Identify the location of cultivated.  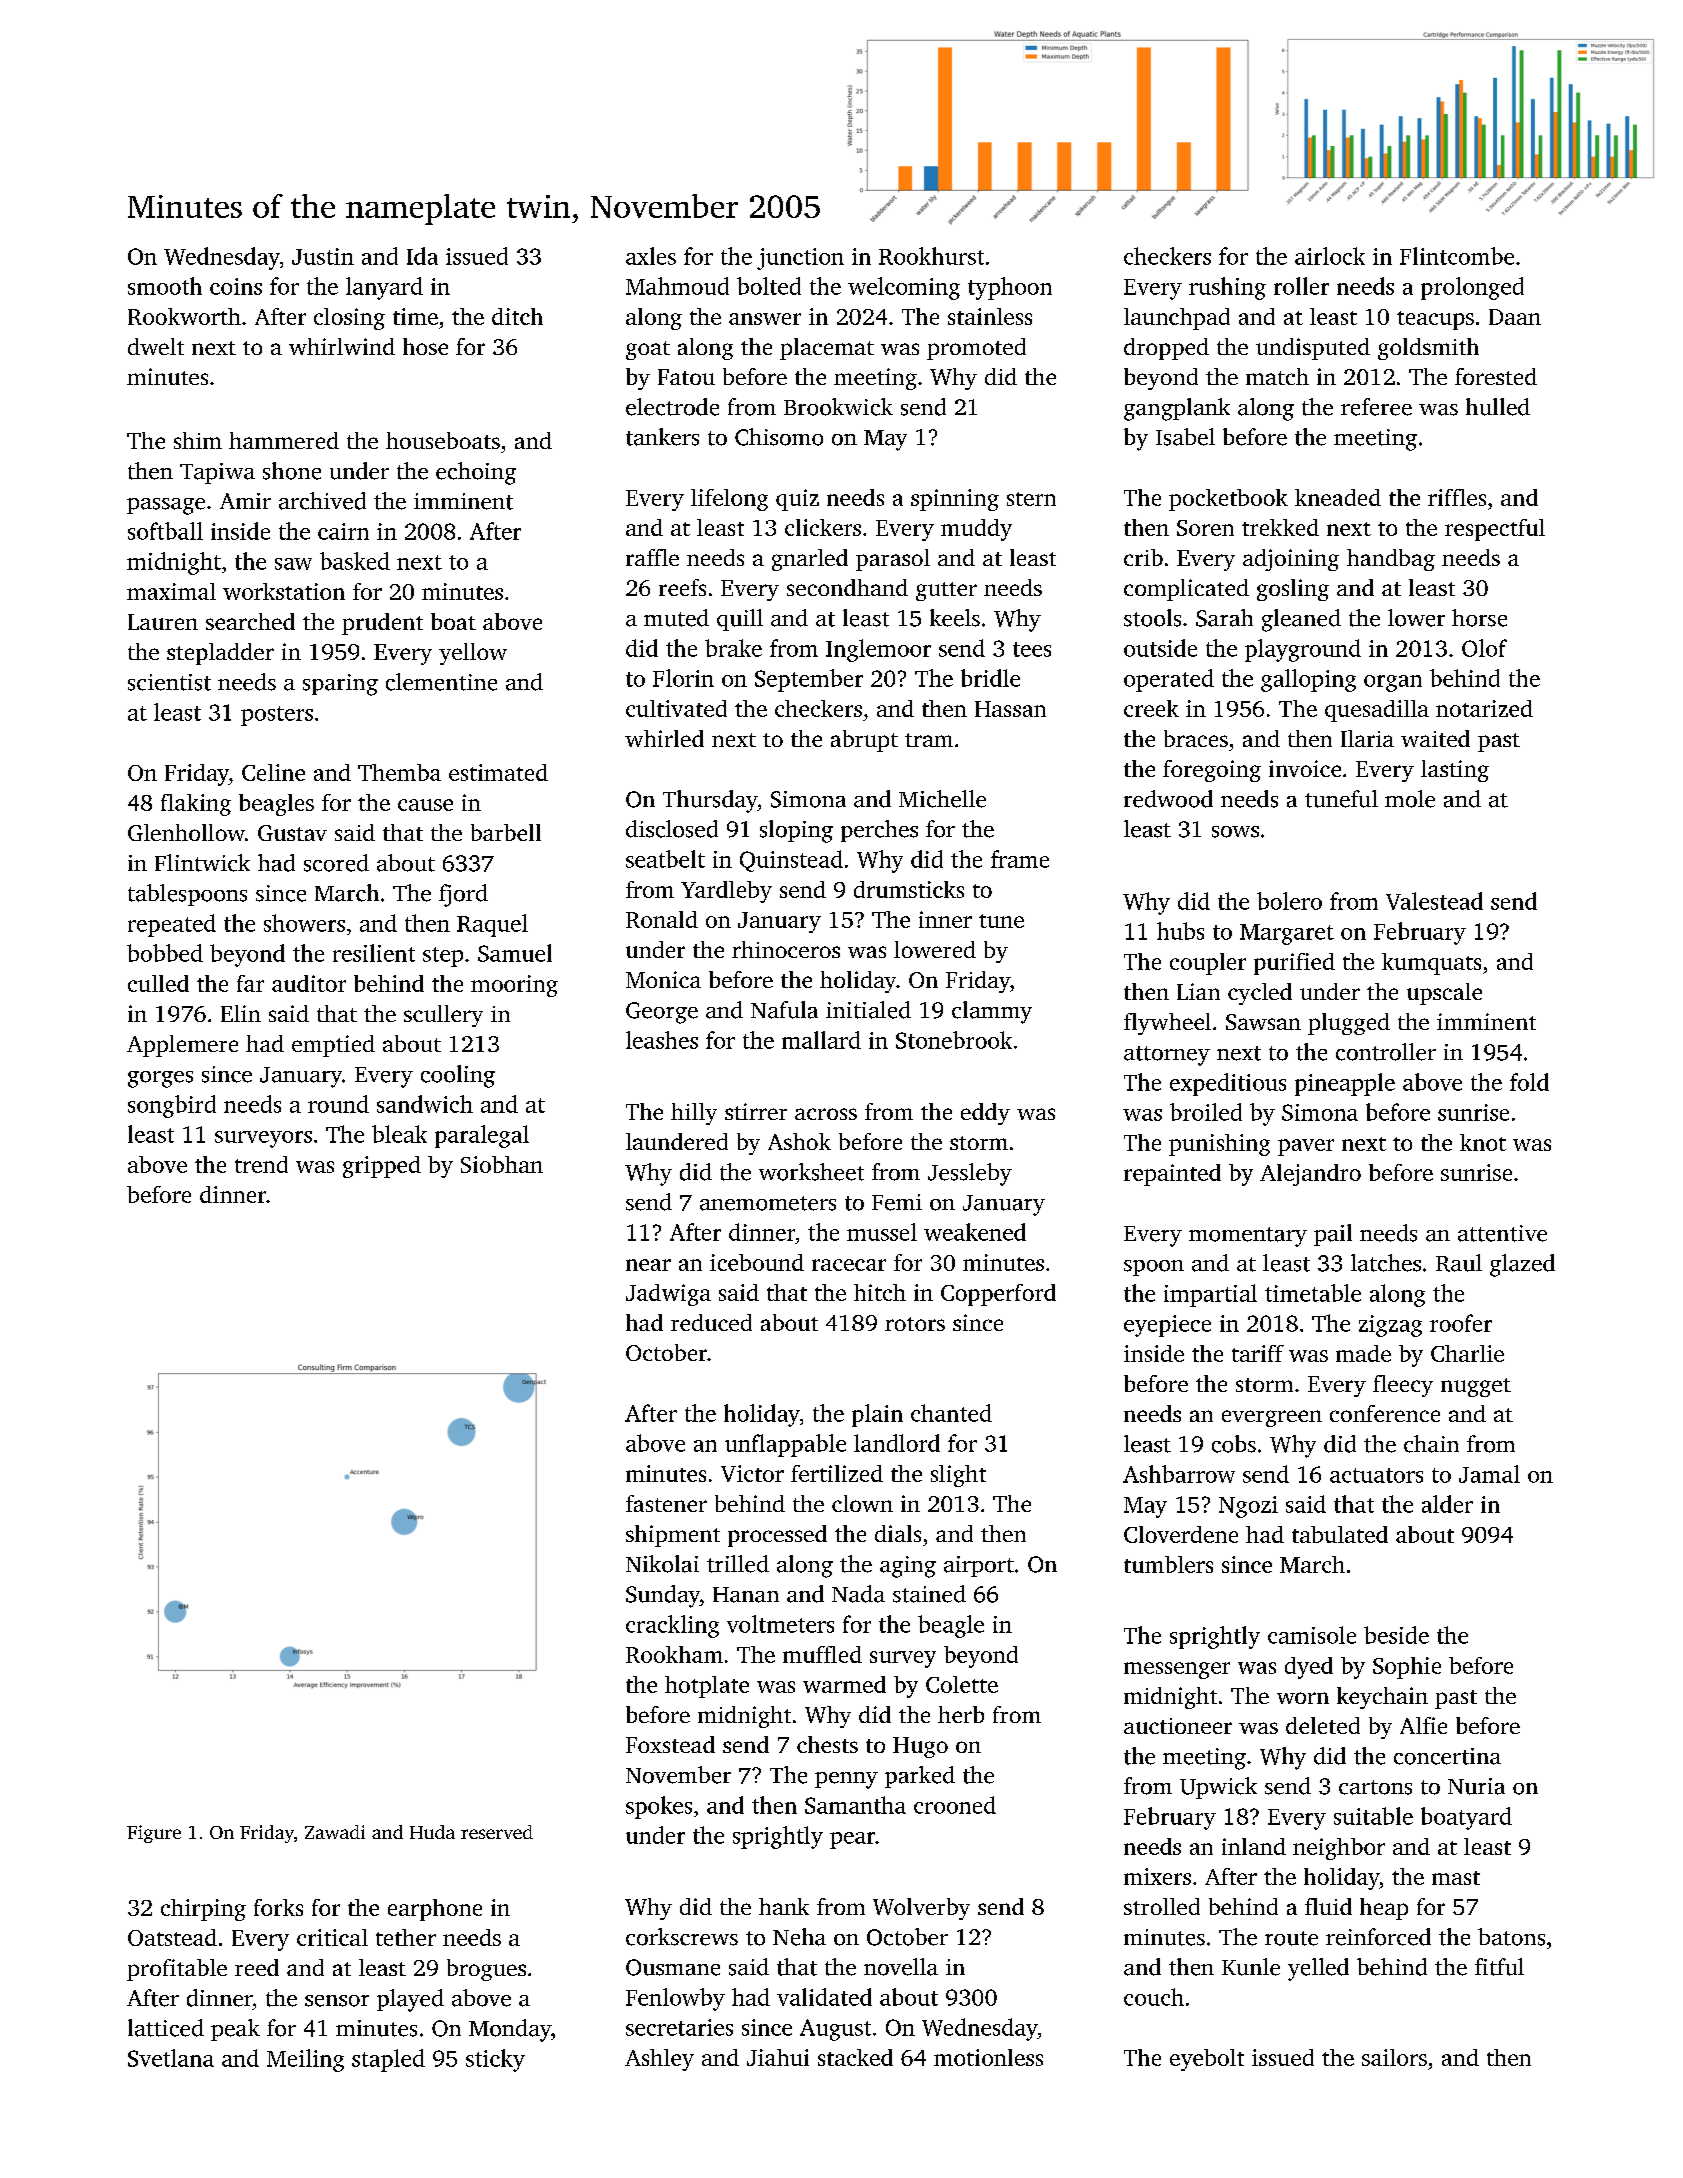
(676, 708).
